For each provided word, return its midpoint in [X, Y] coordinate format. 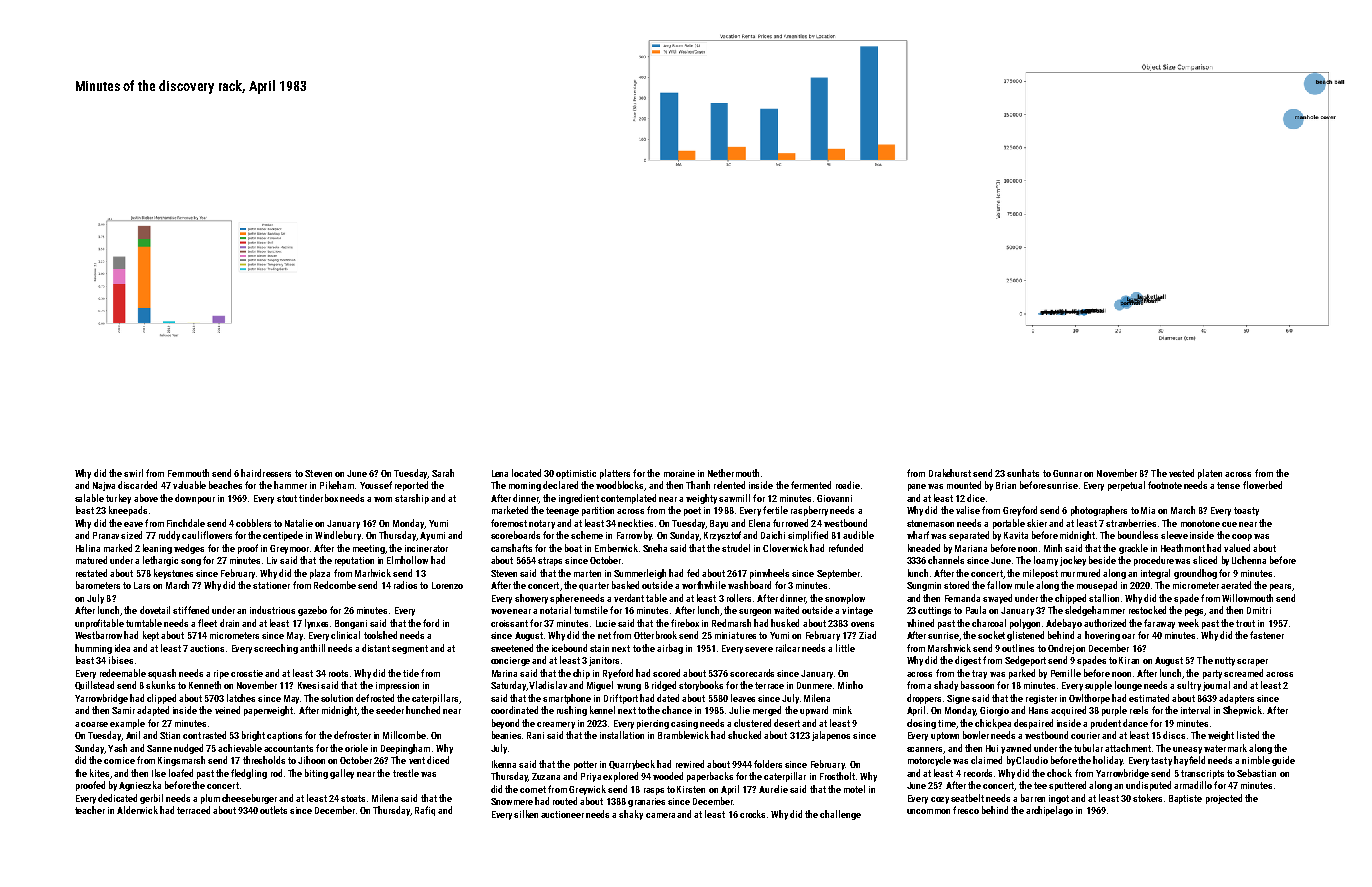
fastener [1267, 635]
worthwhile [704, 585]
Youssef [376, 485]
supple [1098, 686]
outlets [273, 810]
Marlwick [373, 573]
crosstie [247, 673]
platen [1210, 474]
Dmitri [1259, 610]
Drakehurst [950, 473]
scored [666, 673]
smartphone [567, 699]
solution [337, 698]
